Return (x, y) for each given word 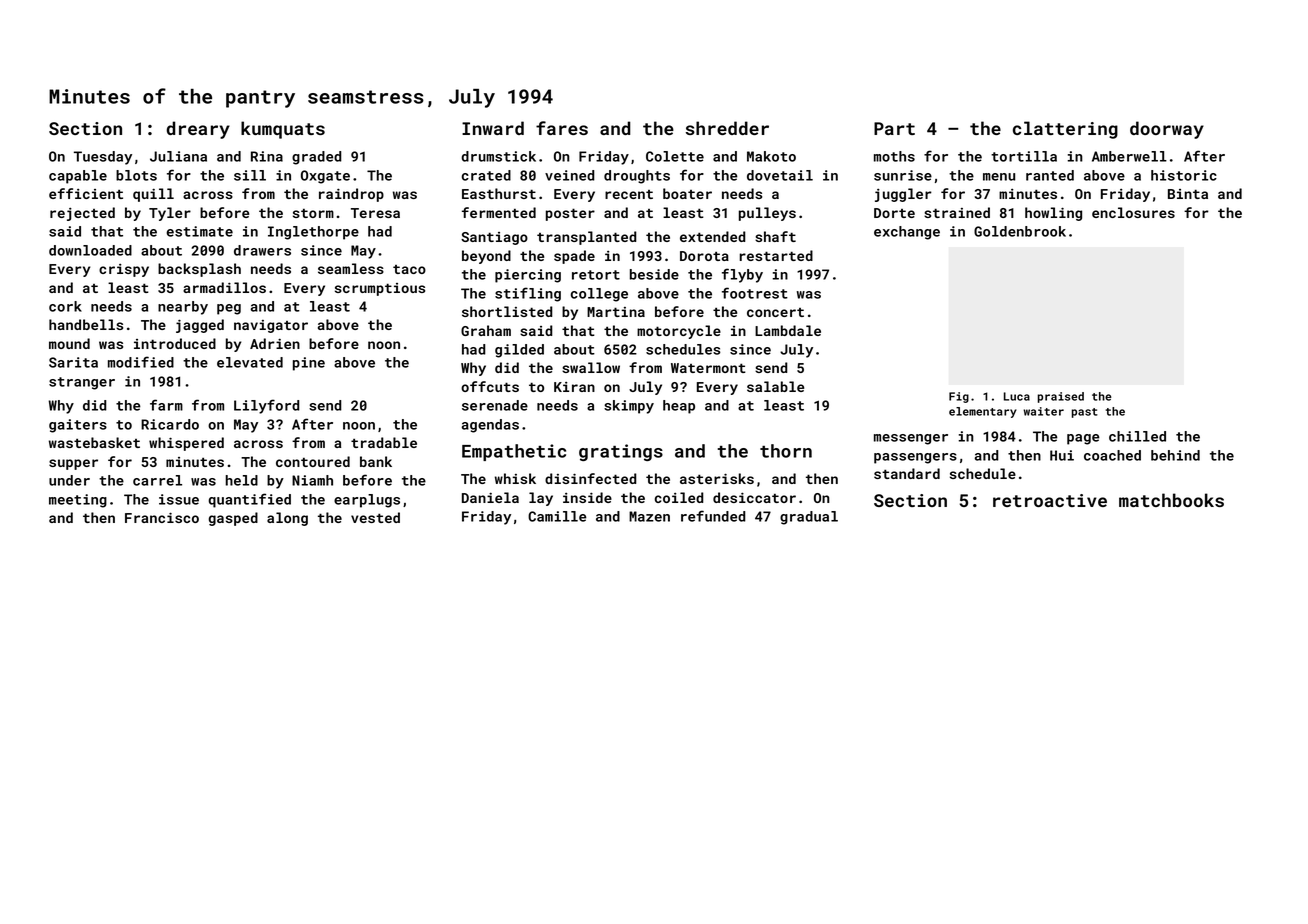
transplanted (587, 238)
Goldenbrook (1020, 231)
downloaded (90, 250)
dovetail (780, 175)
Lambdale (788, 330)
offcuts (490, 386)
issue (179, 499)
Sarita (73, 362)
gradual (809, 518)
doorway (1167, 130)
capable (78, 177)
